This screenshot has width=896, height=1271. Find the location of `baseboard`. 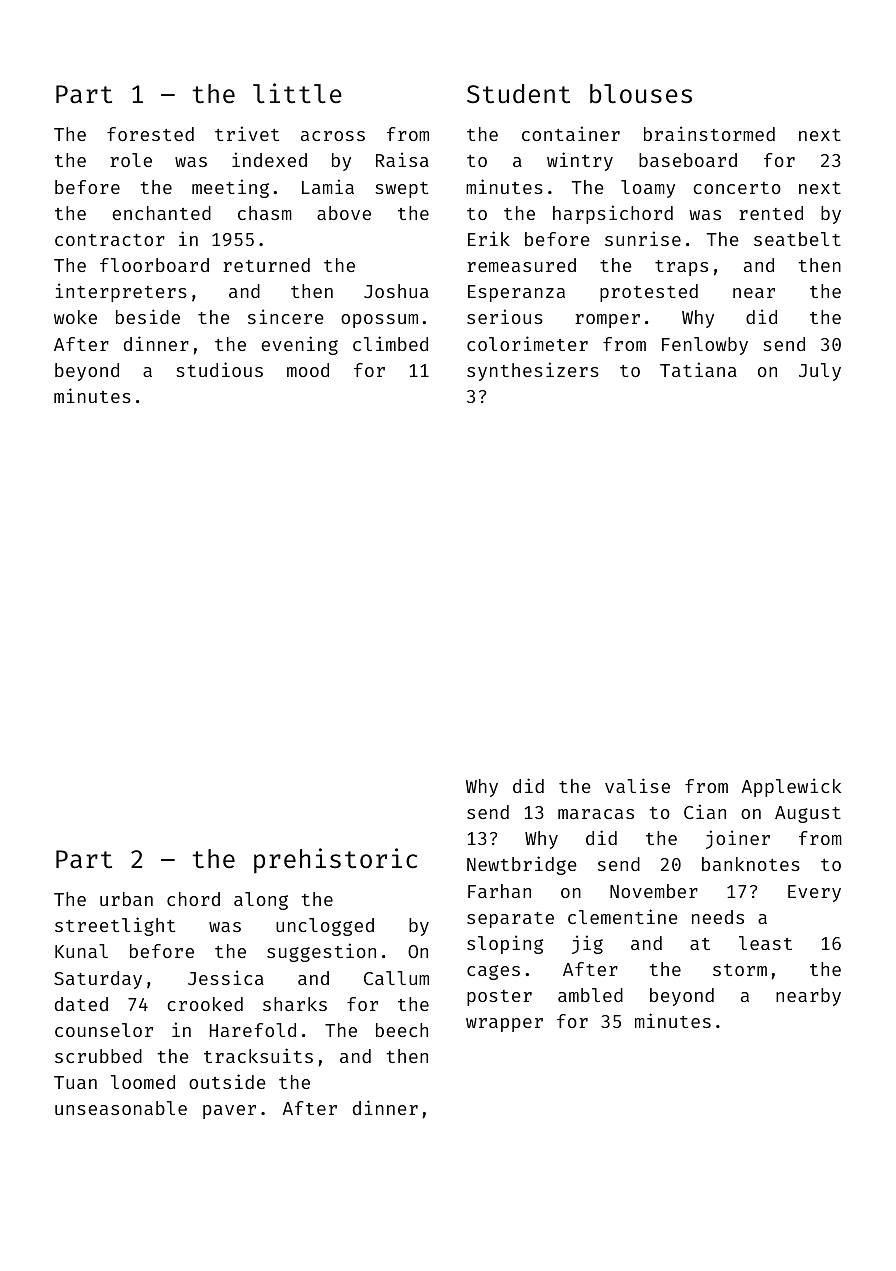

baseboard is located at coordinates (688, 160).
